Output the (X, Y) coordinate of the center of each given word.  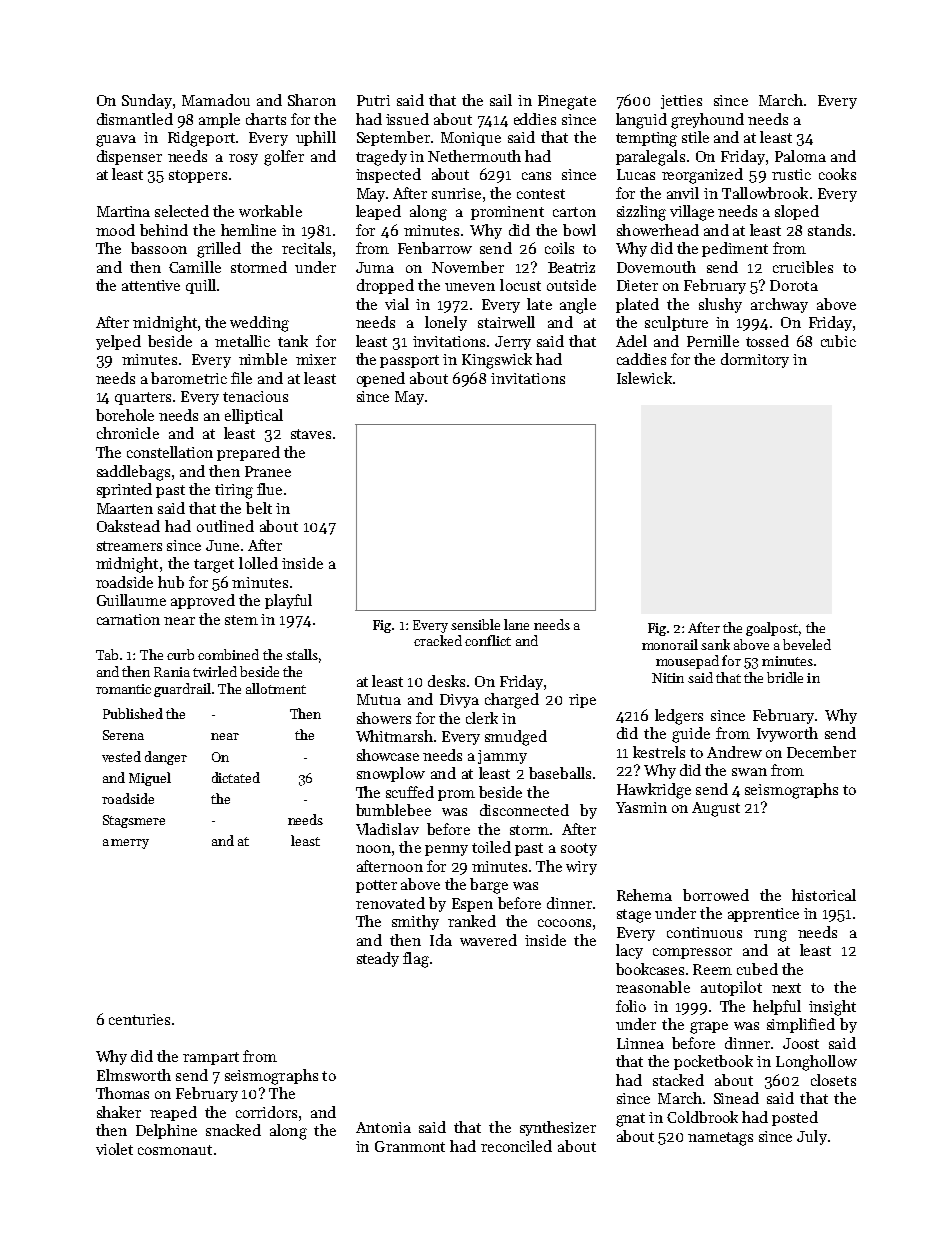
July (812, 1137)
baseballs (560, 773)
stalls (302, 654)
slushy (720, 305)
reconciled (516, 1146)
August (716, 809)
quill (201, 286)
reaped (173, 1113)
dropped (385, 286)
